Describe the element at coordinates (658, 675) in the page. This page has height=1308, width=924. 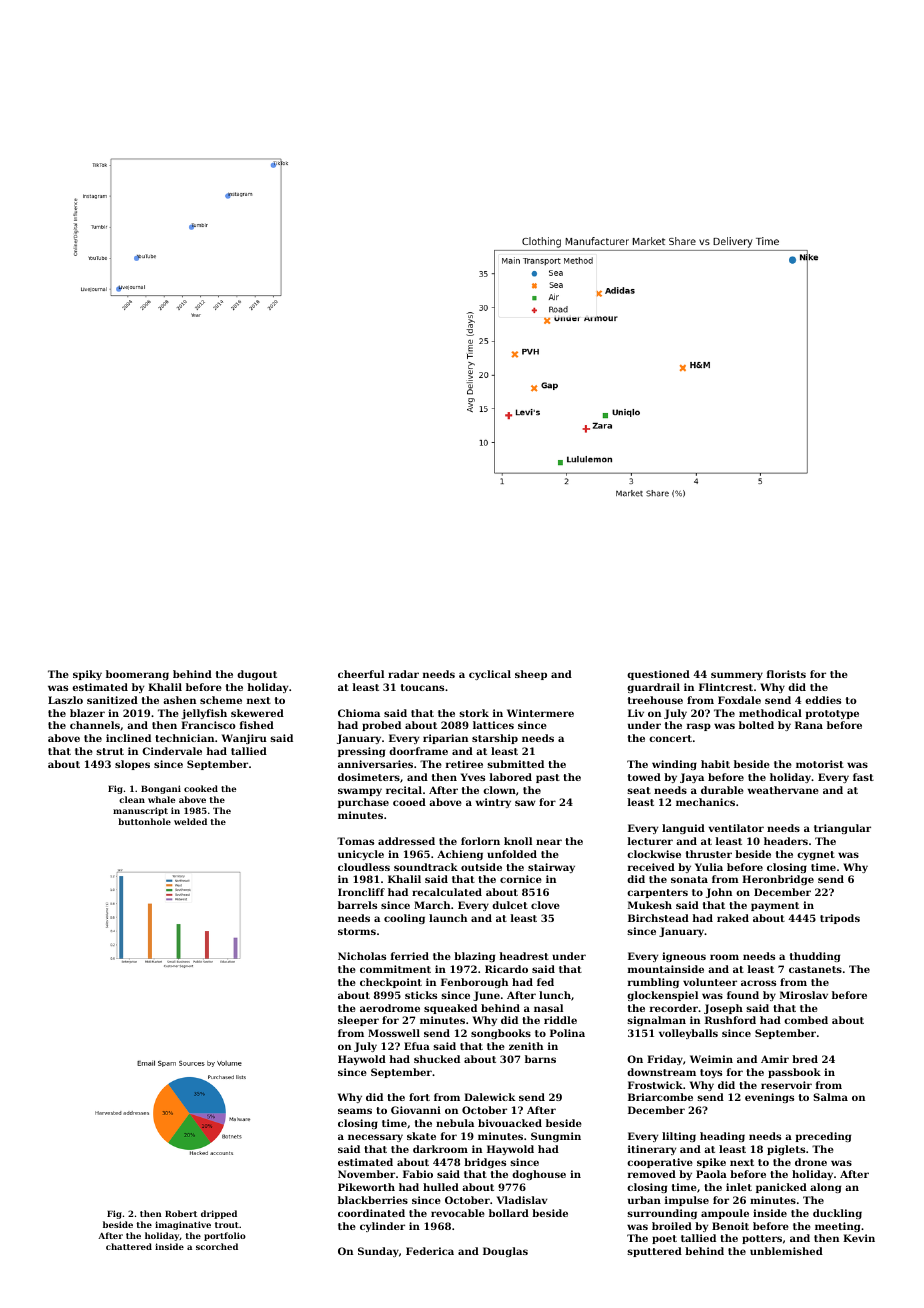
I see `questioned` at that location.
